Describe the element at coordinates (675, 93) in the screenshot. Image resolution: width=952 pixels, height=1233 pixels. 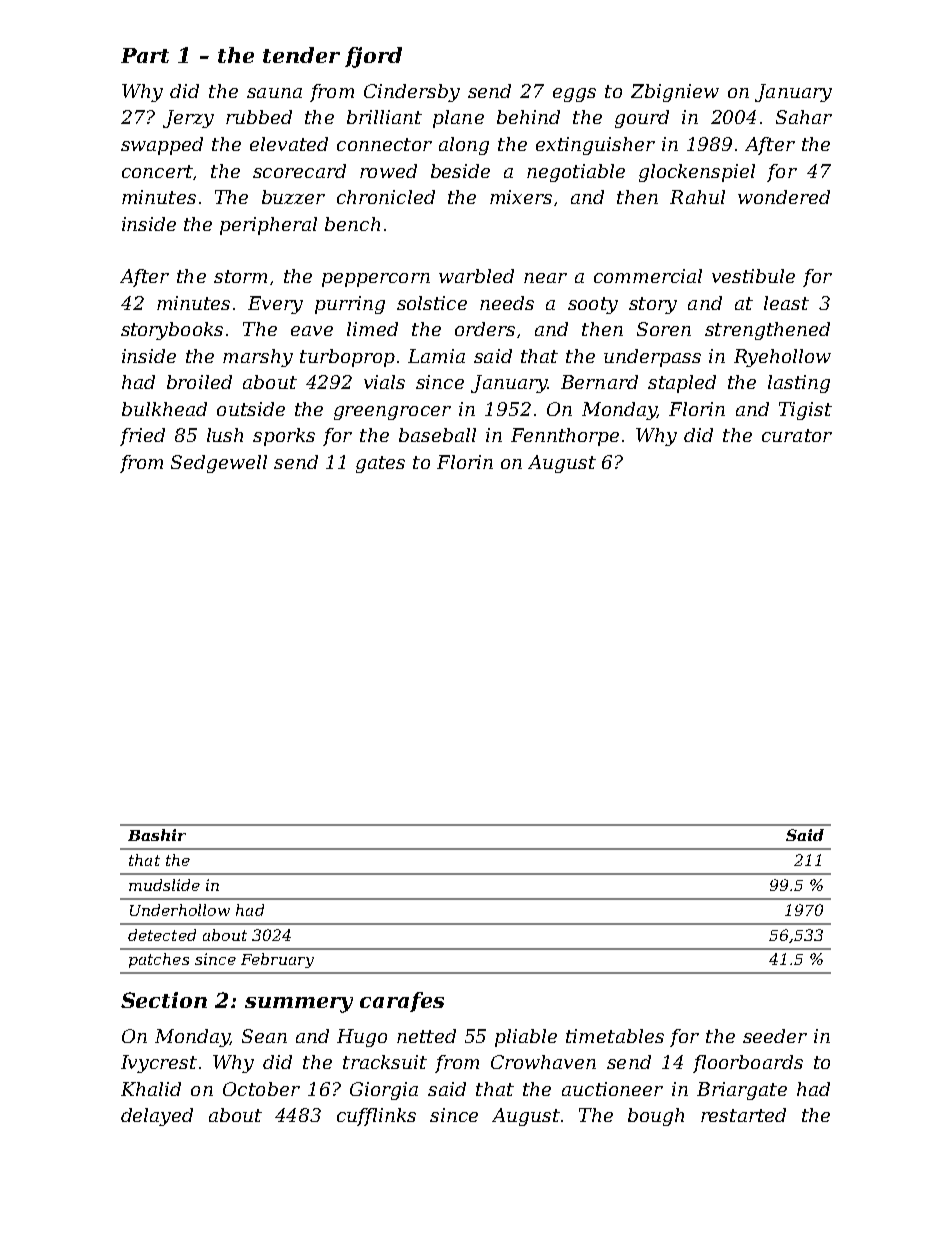
I see `Zbigniew` at that location.
